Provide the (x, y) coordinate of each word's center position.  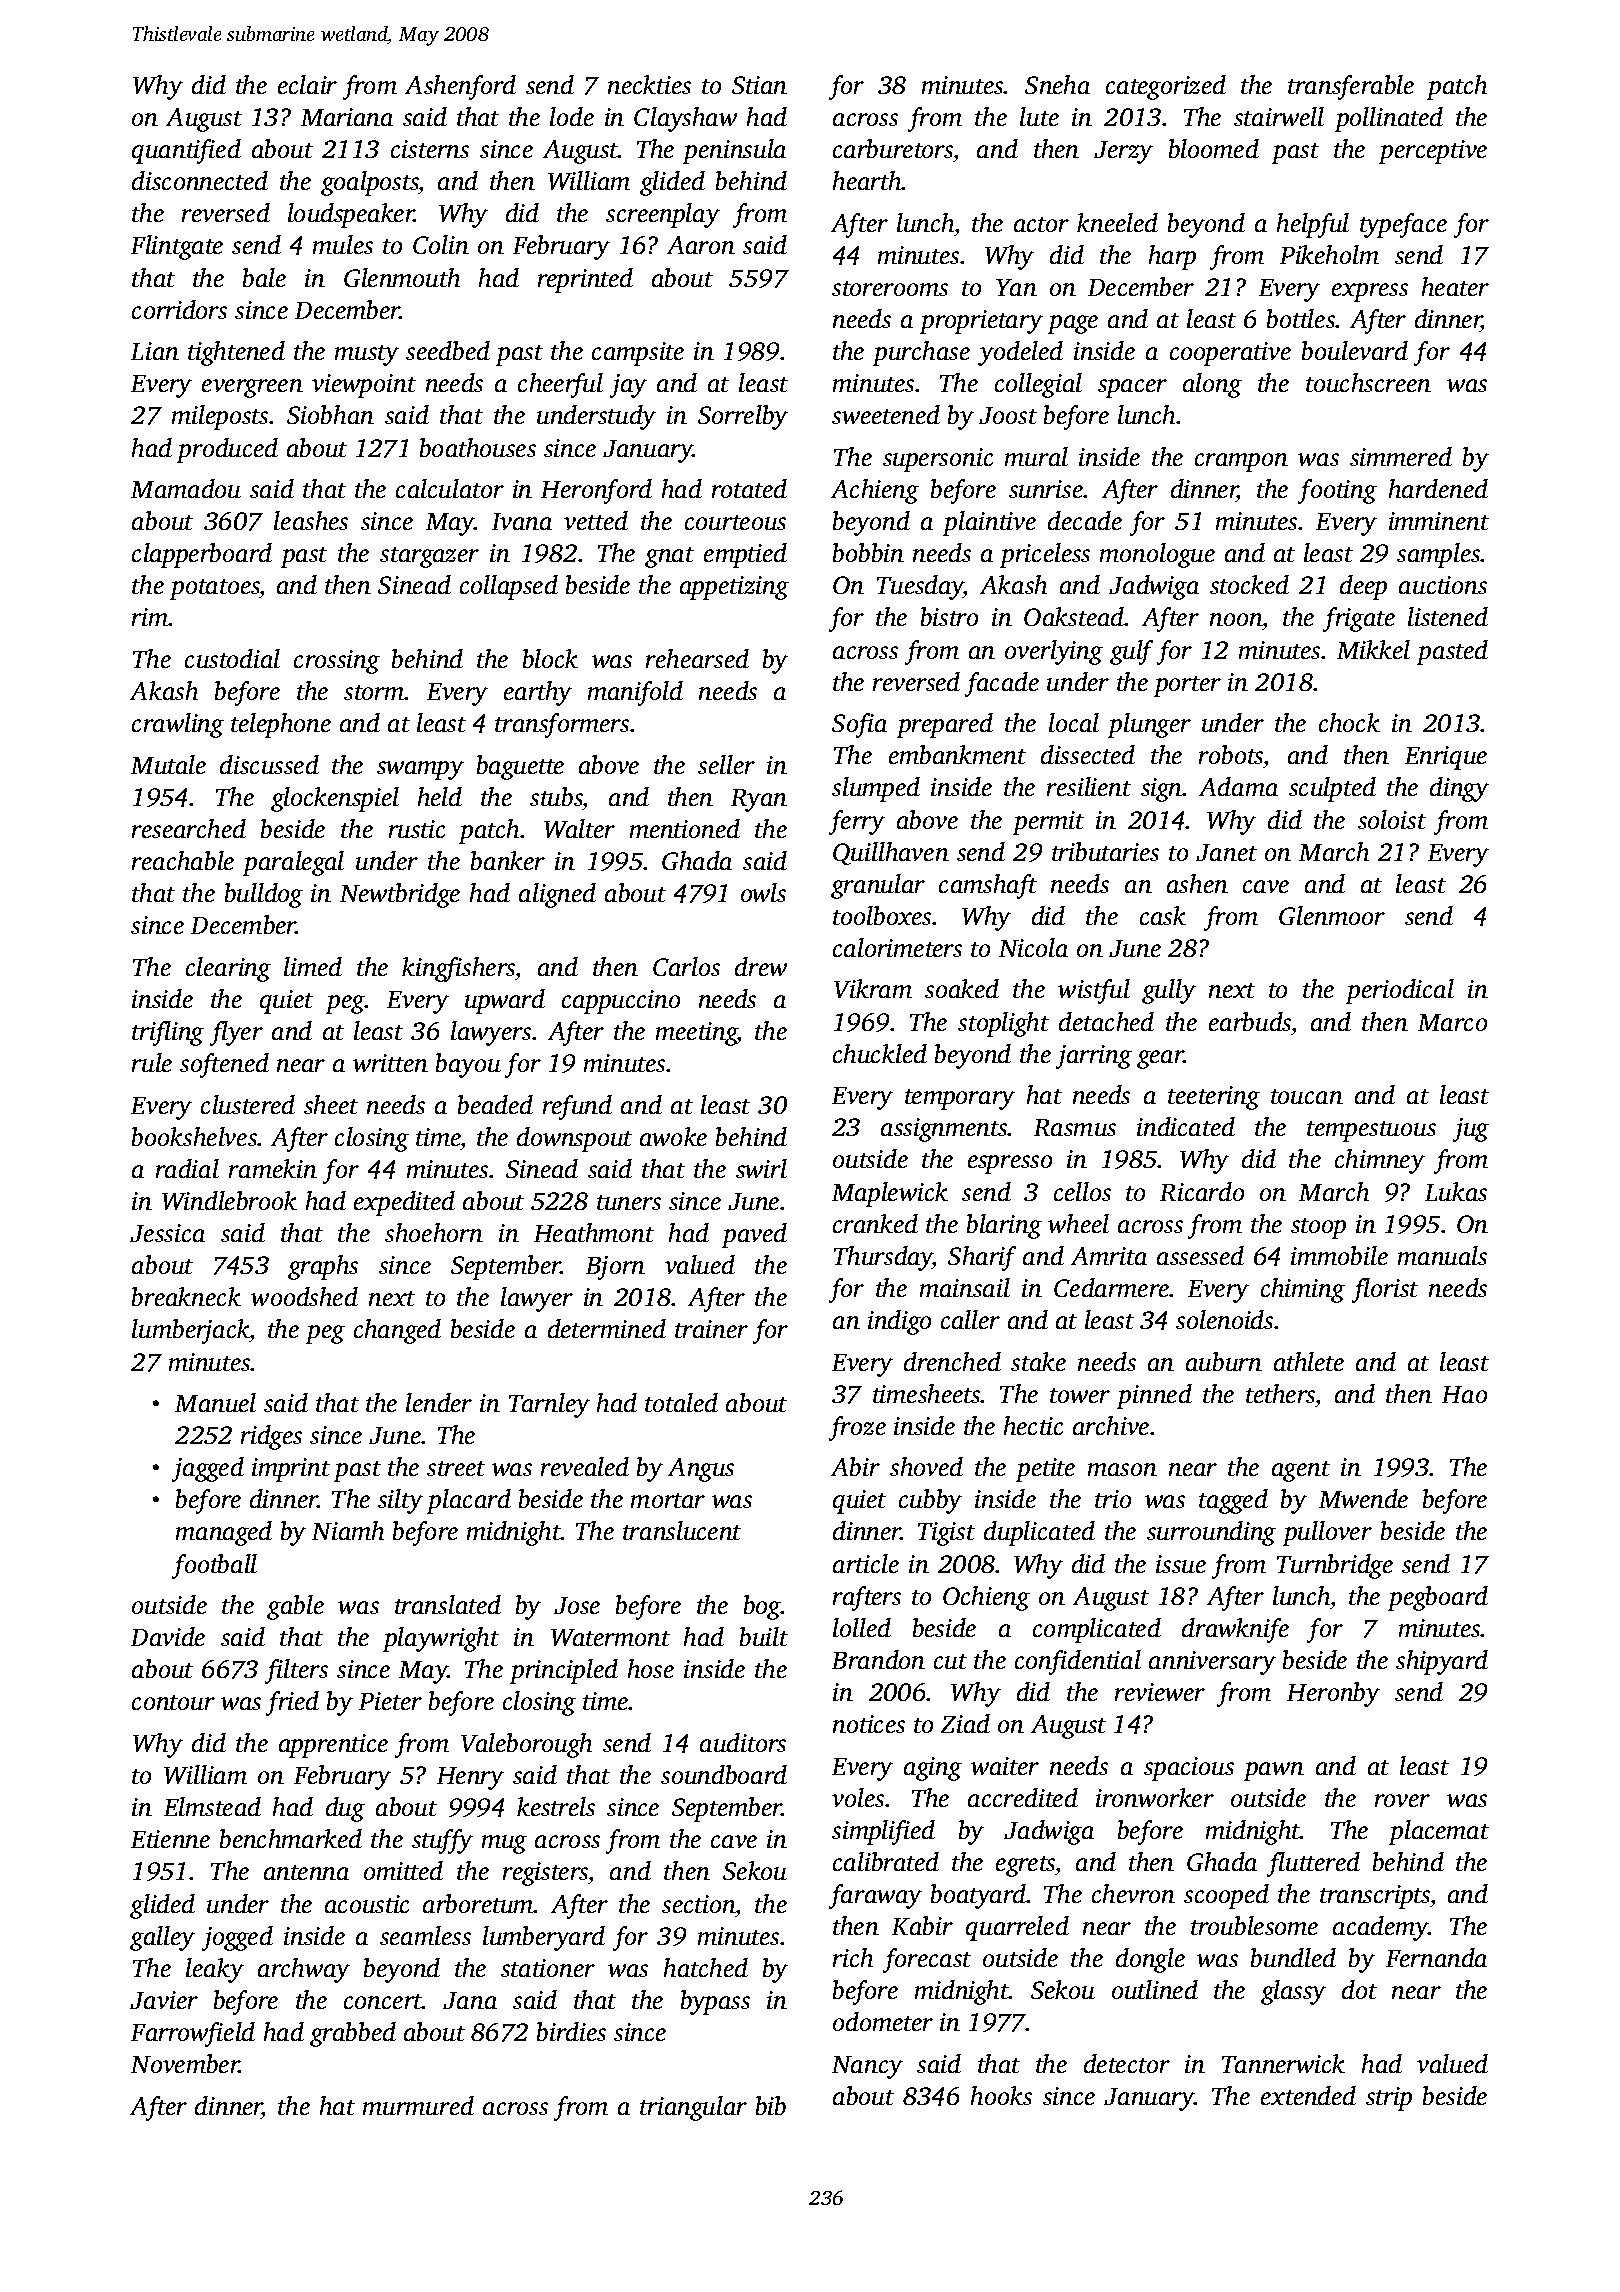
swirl (761, 1168)
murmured (418, 2105)
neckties (649, 84)
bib (771, 2105)
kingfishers (458, 969)
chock (1349, 722)
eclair (307, 84)
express (1370, 292)
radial (187, 1168)
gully (1169, 991)
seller (726, 764)
